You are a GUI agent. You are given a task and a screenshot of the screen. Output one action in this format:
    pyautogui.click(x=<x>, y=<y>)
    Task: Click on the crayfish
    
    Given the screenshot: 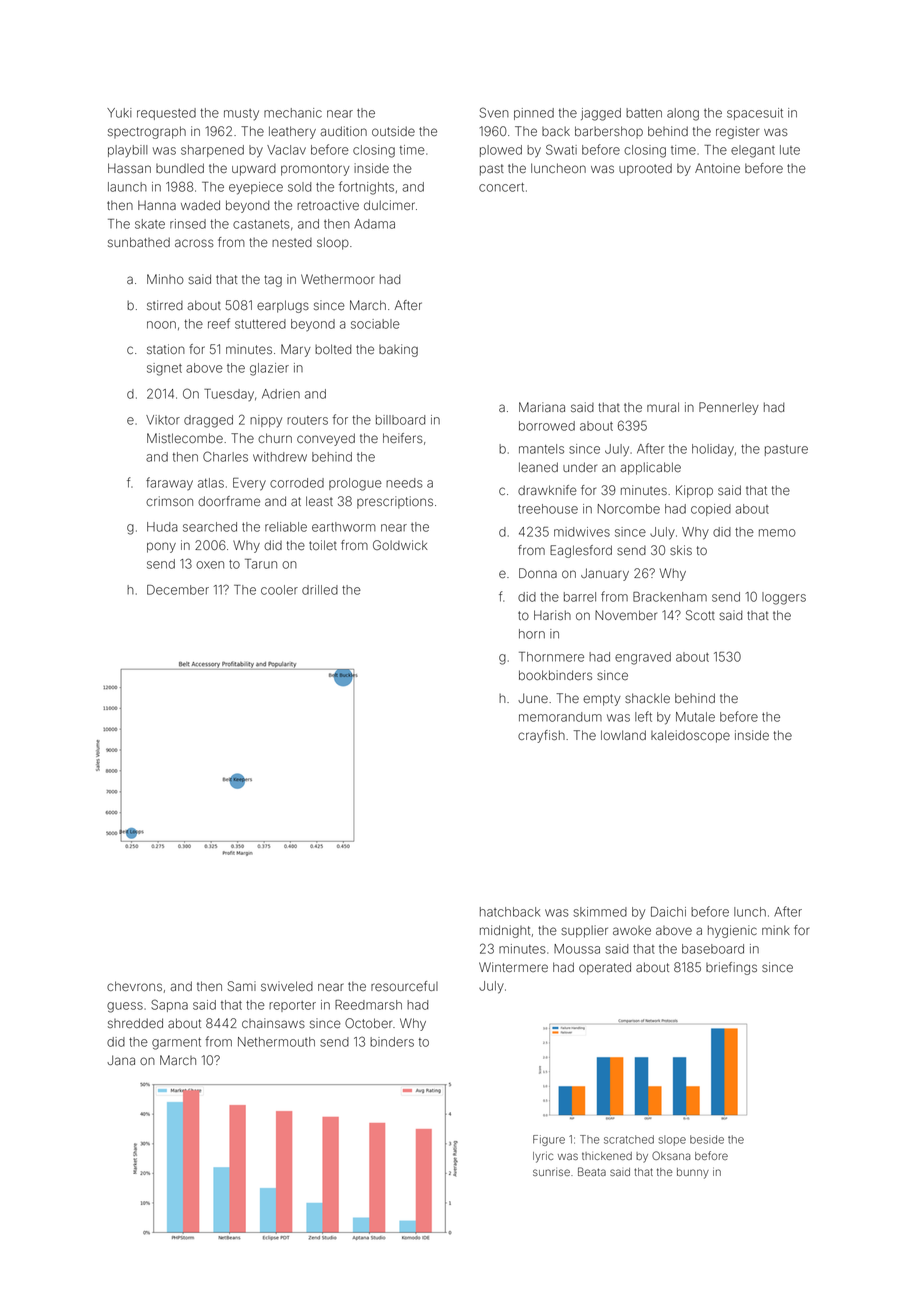 What is the action you would take?
    pyautogui.click(x=541, y=736)
